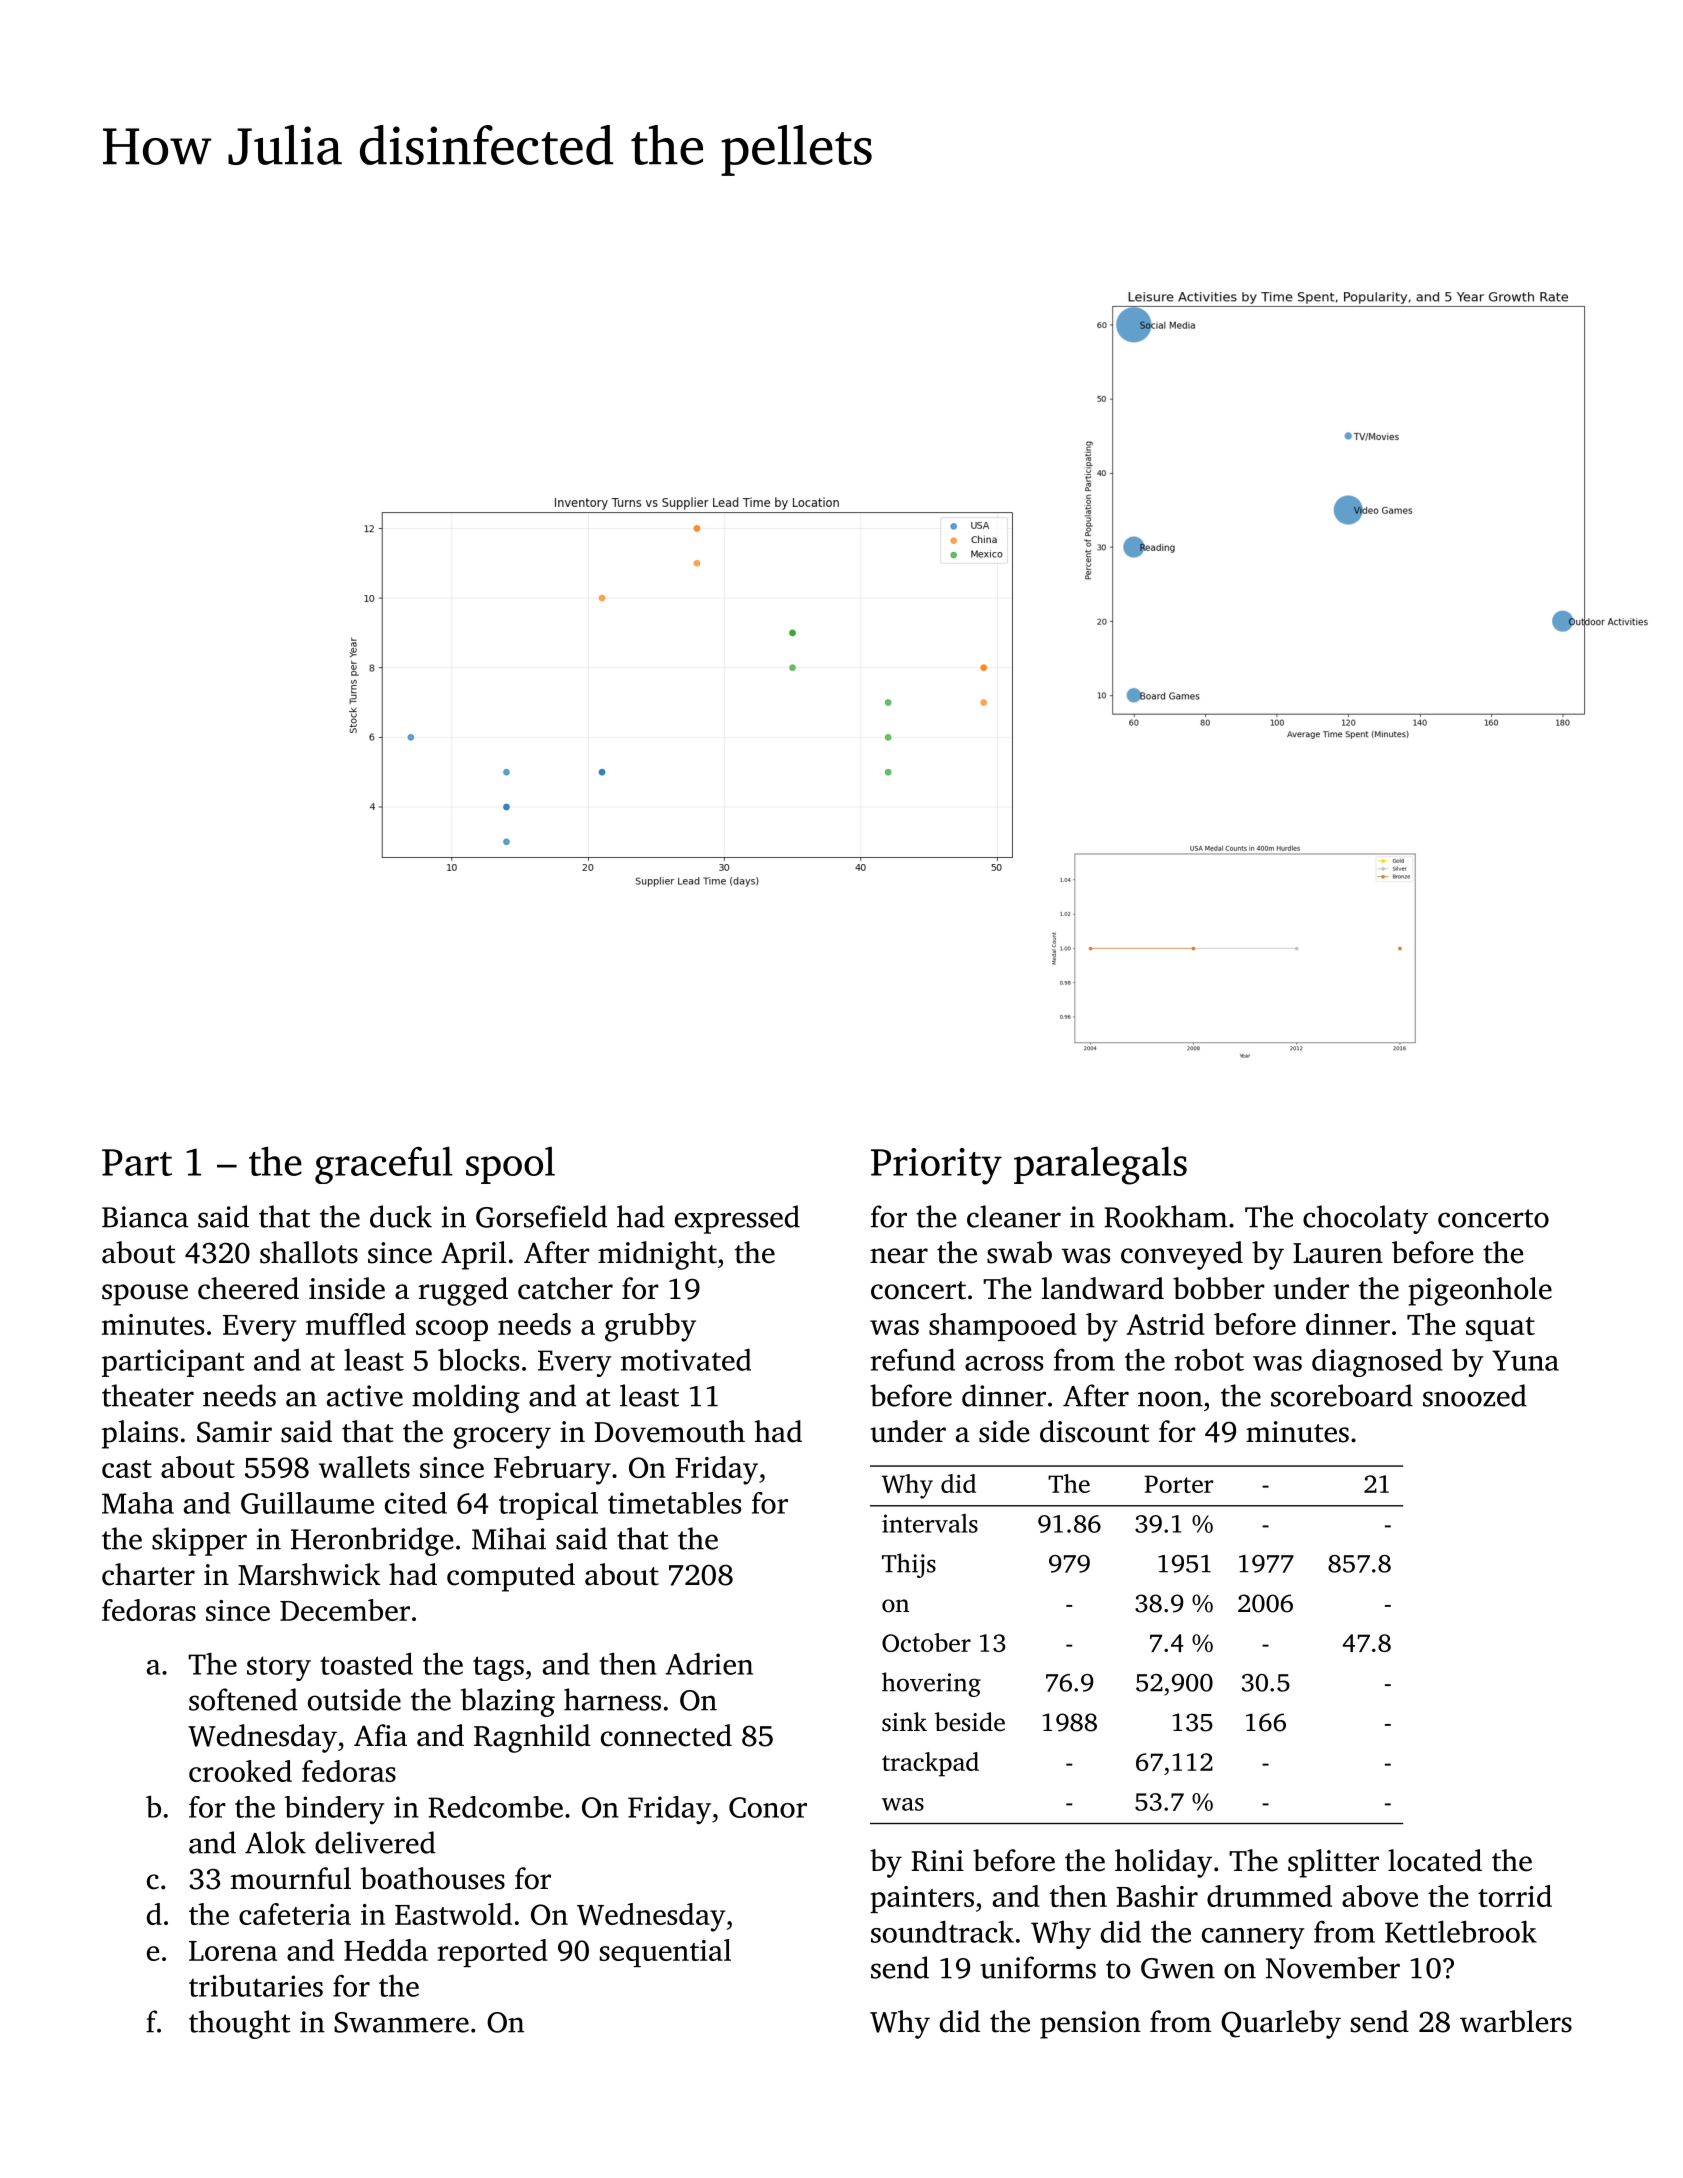 The image size is (1683, 2178). I want to click on sink, so click(904, 1722).
